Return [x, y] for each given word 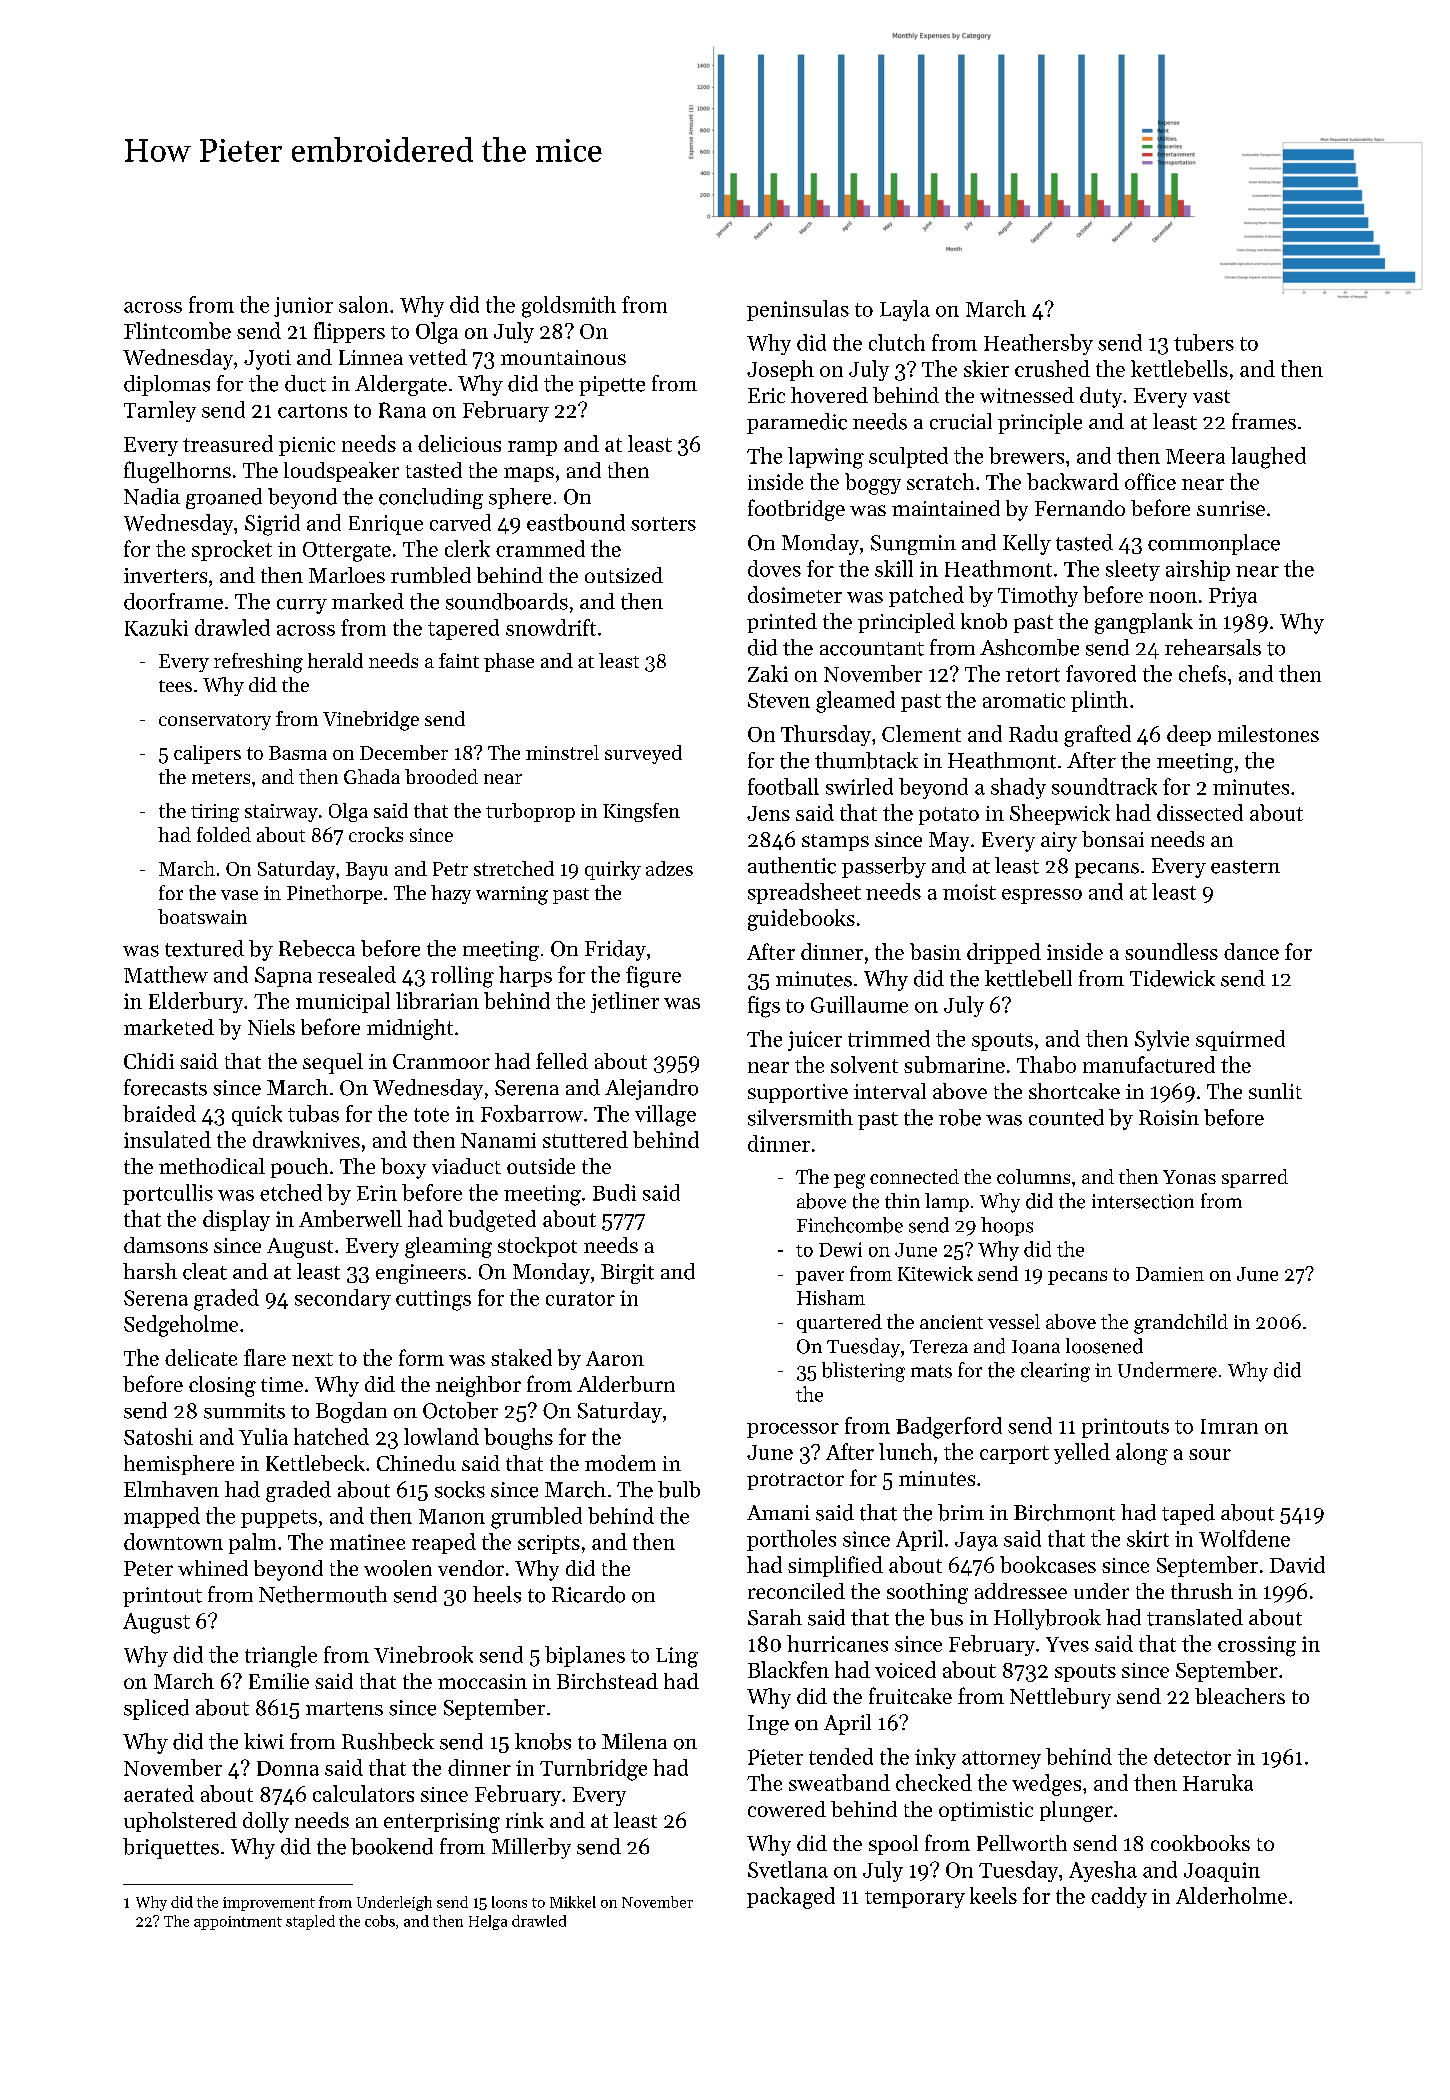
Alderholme [1231, 1895]
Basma [298, 753]
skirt [1148, 1538]
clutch [897, 342]
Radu [1033, 733]
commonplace [1214, 544]
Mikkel [573, 1902]
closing [222, 1386]
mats [931, 1371]
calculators [363, 1793]
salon [363, 304]
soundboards [507, 601]
